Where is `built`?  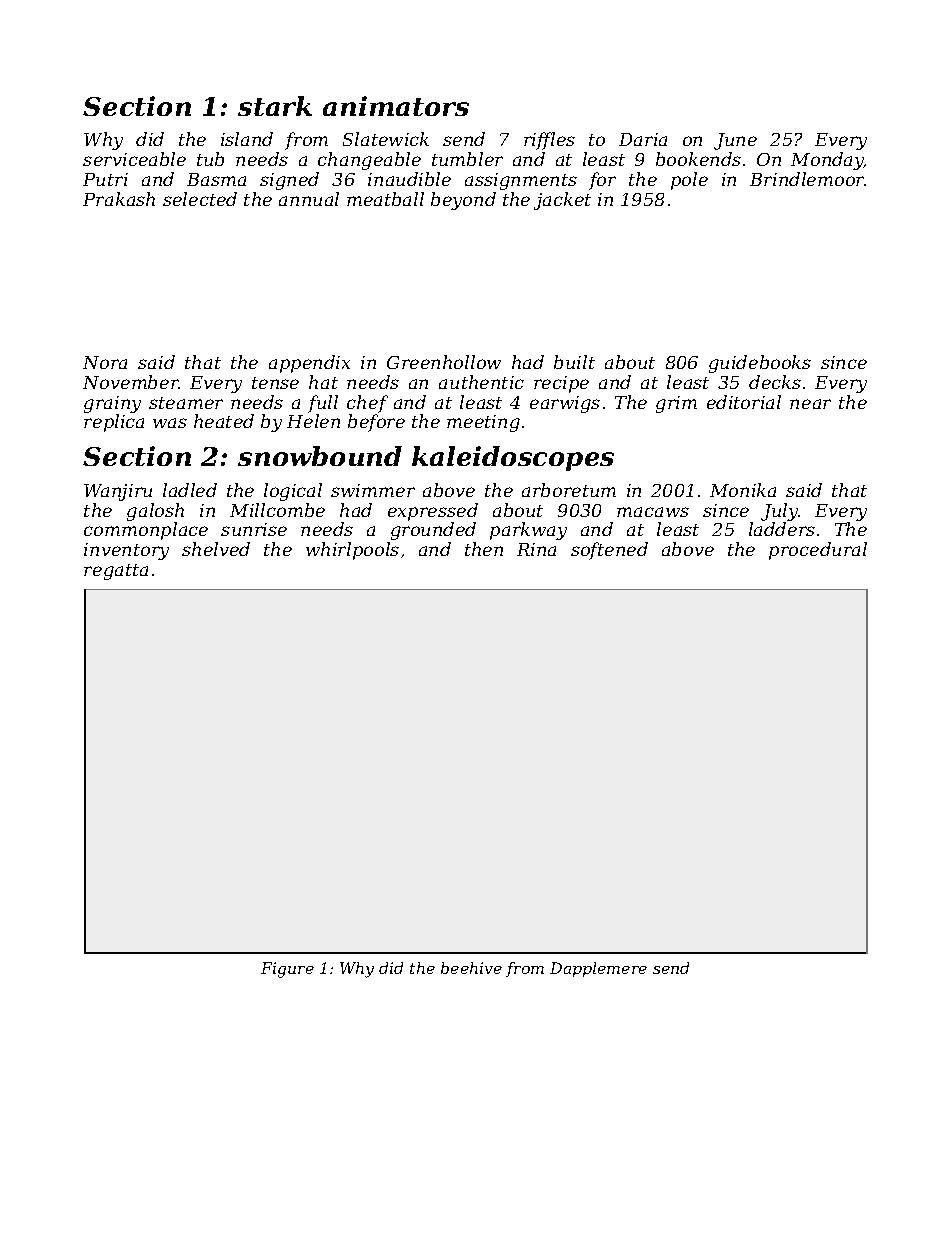
built is located at coordinates (574, 362).
